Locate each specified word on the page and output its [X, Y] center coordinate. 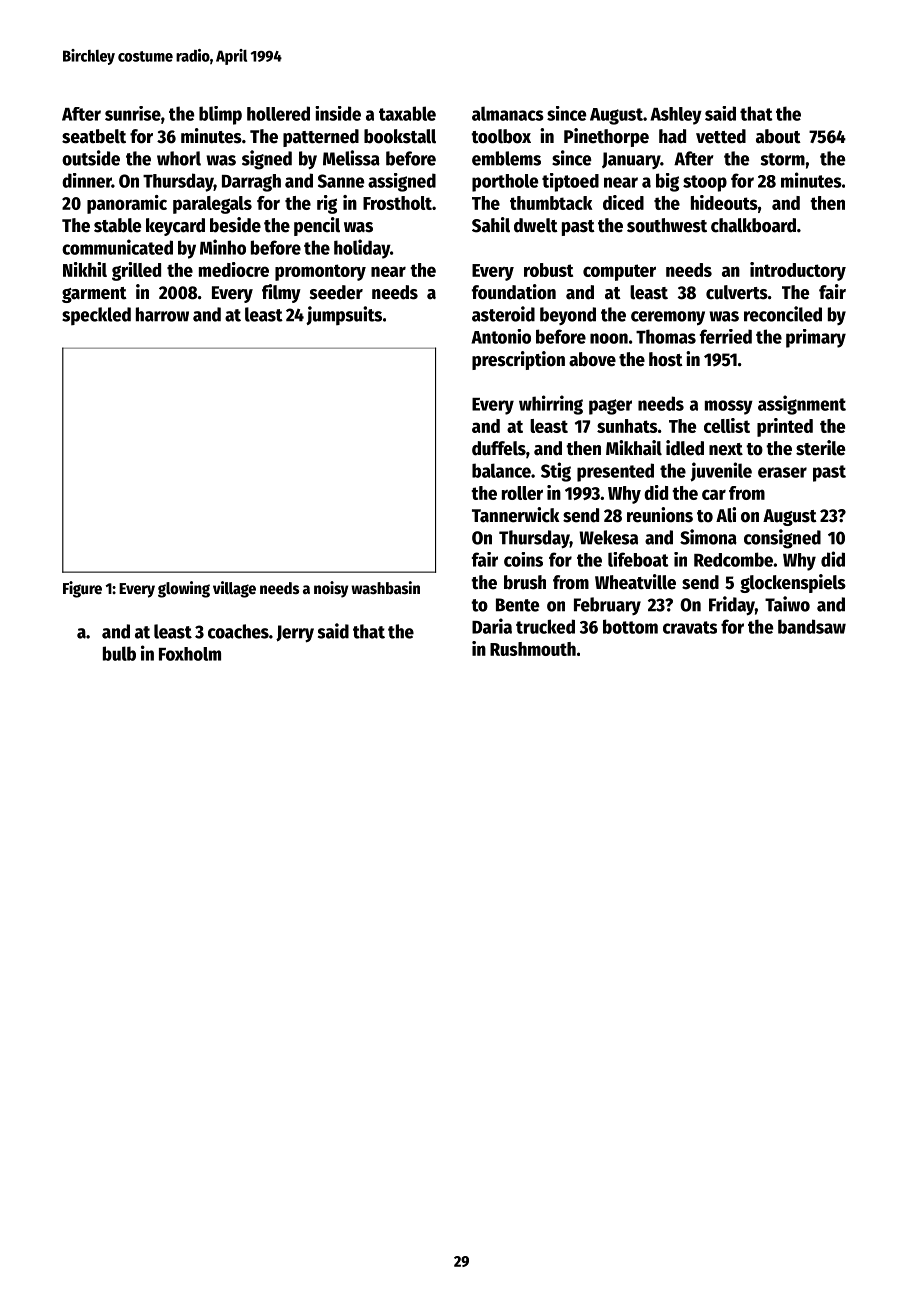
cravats [690, 627]
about [778, 136]
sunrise [133, 113]
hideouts [724, 202]
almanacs [508, 113]
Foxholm [190, 654]
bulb [119, 653]
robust [548, 270]
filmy [281, 293]
